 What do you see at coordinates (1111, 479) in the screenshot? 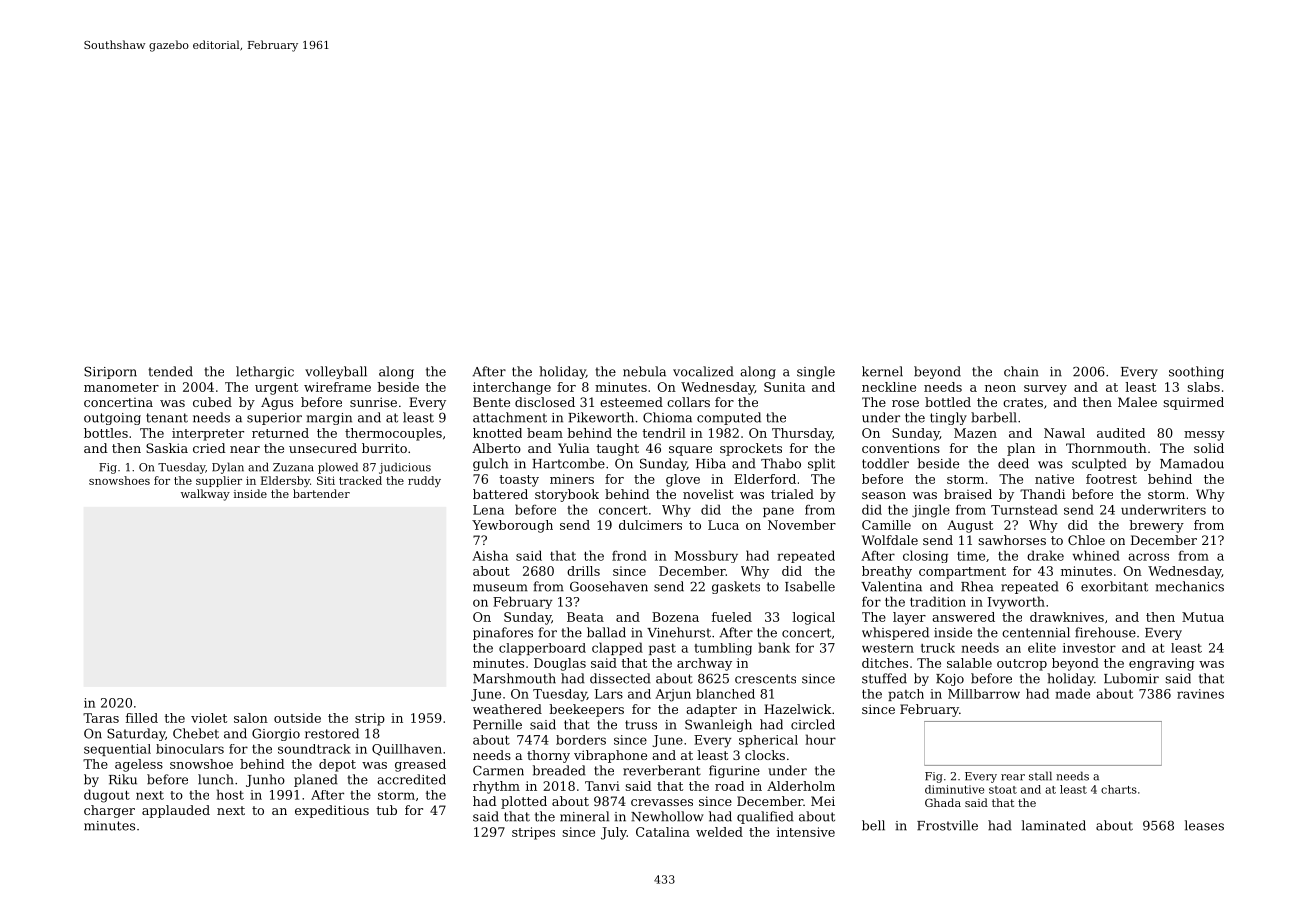
I see `footrest` at bounding box center [1111, 479].
